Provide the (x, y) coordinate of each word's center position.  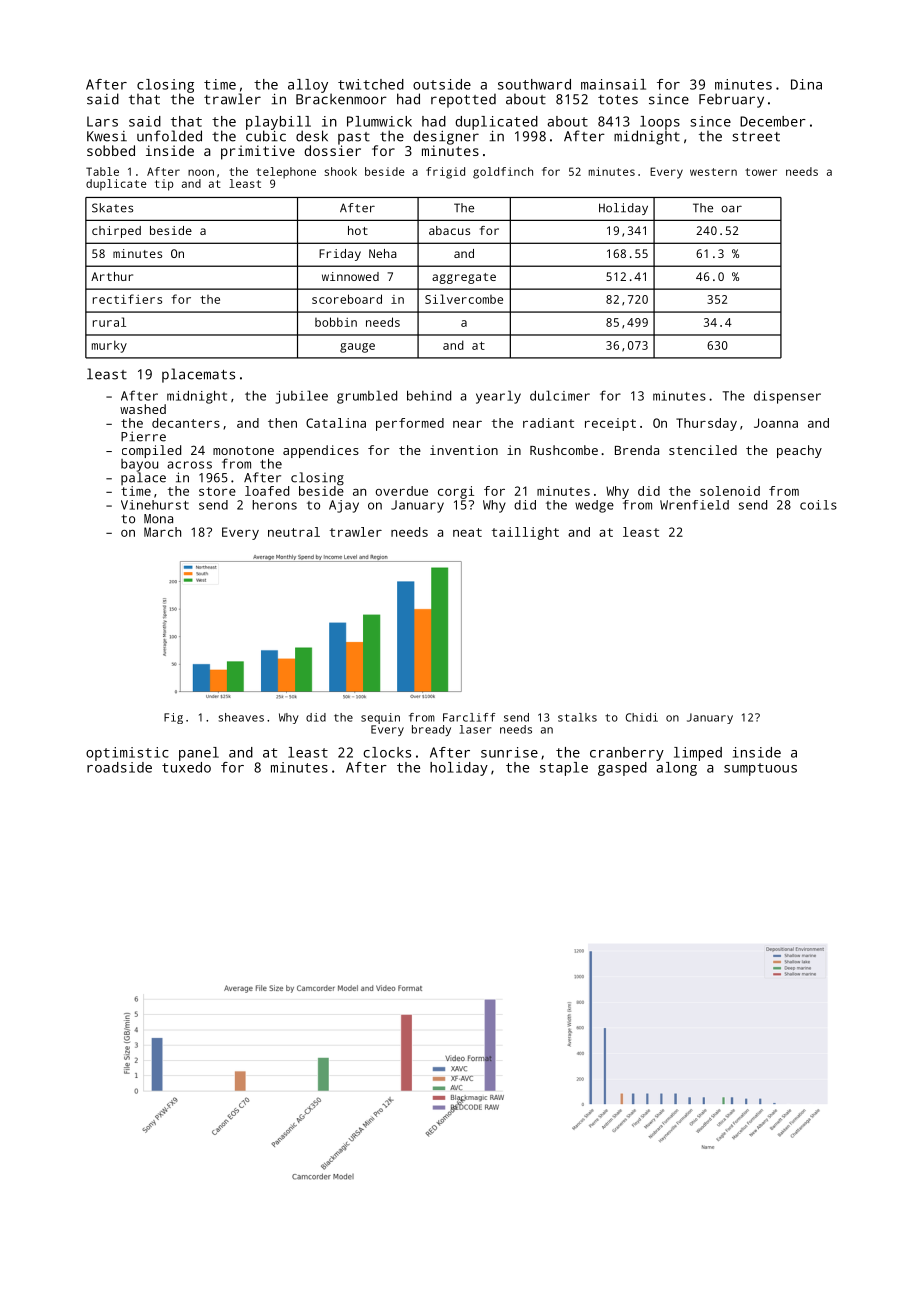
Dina (806, 84)
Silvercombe (464, 299)
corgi (456, 492)
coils (818, 505)
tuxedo (186, 767)
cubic (266, 136)
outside (442, 84)
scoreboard (347, 299)
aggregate (464, 278)
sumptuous (760, 769)
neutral (294, 532)
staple (564, 769)
